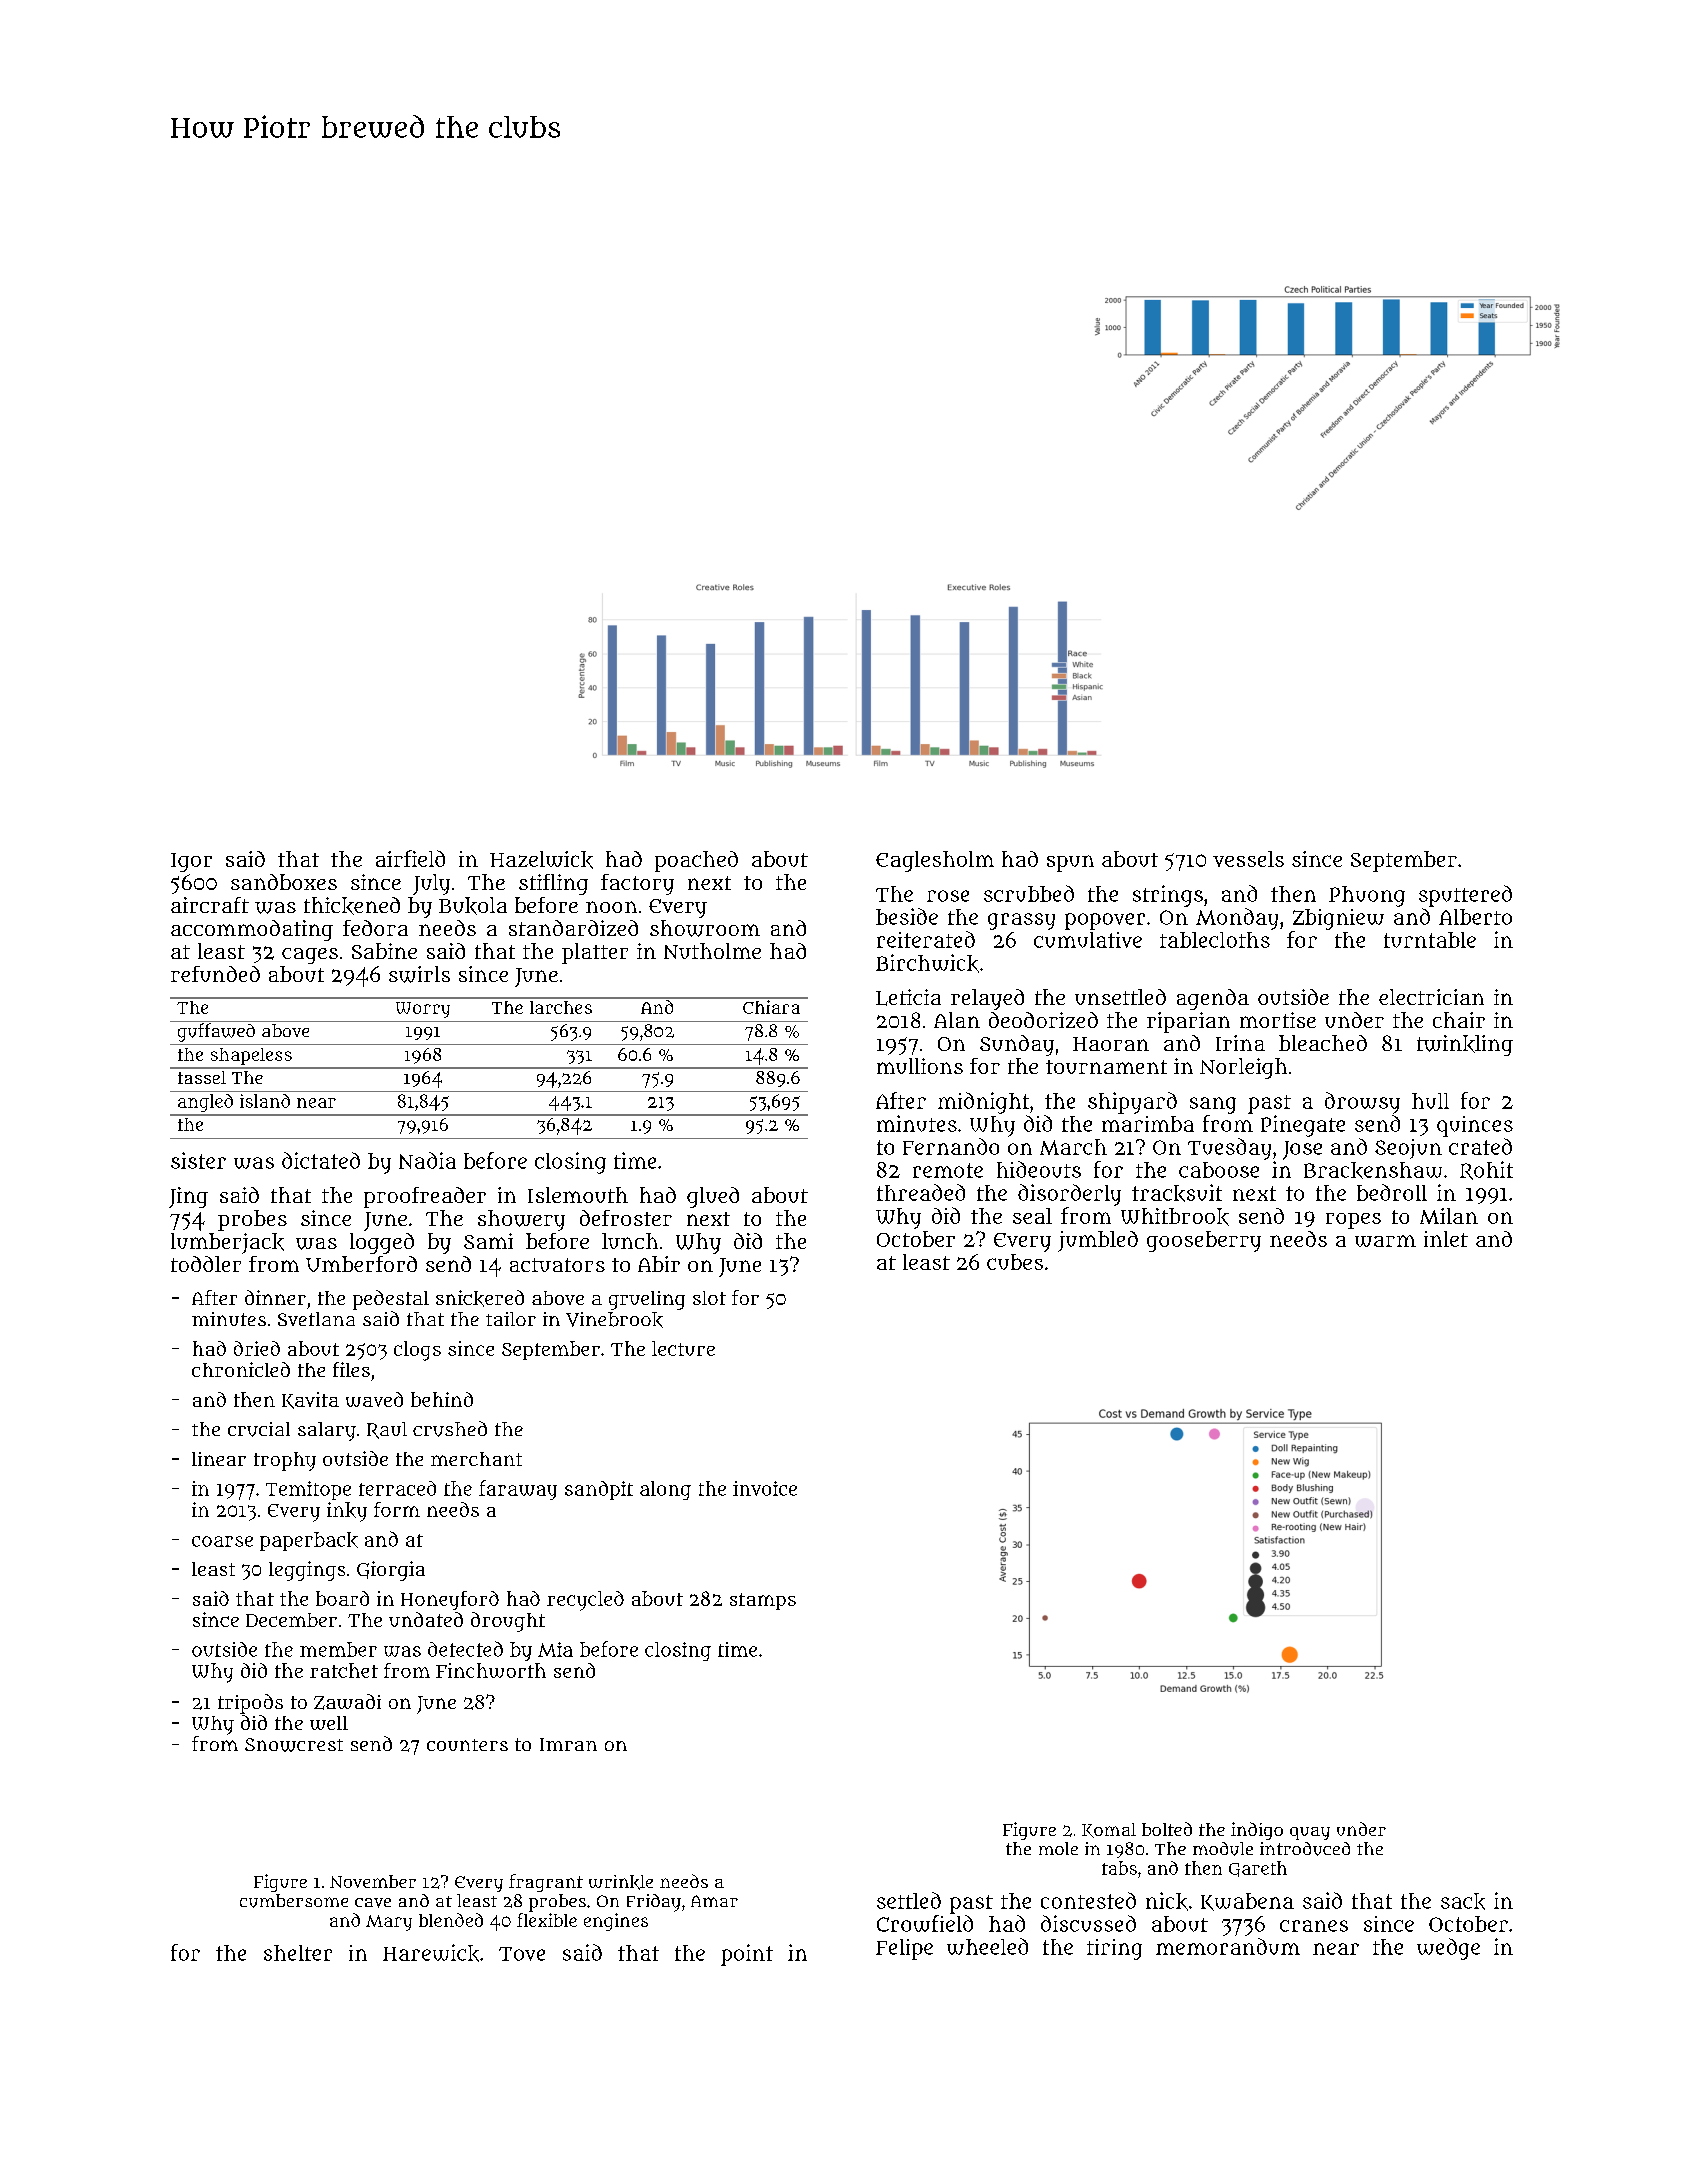 The height and width of the screenshot is (2178, 1683). Describe the element at coordinates (1248, 859) in the screenshot. I see `vessels` at that location.
